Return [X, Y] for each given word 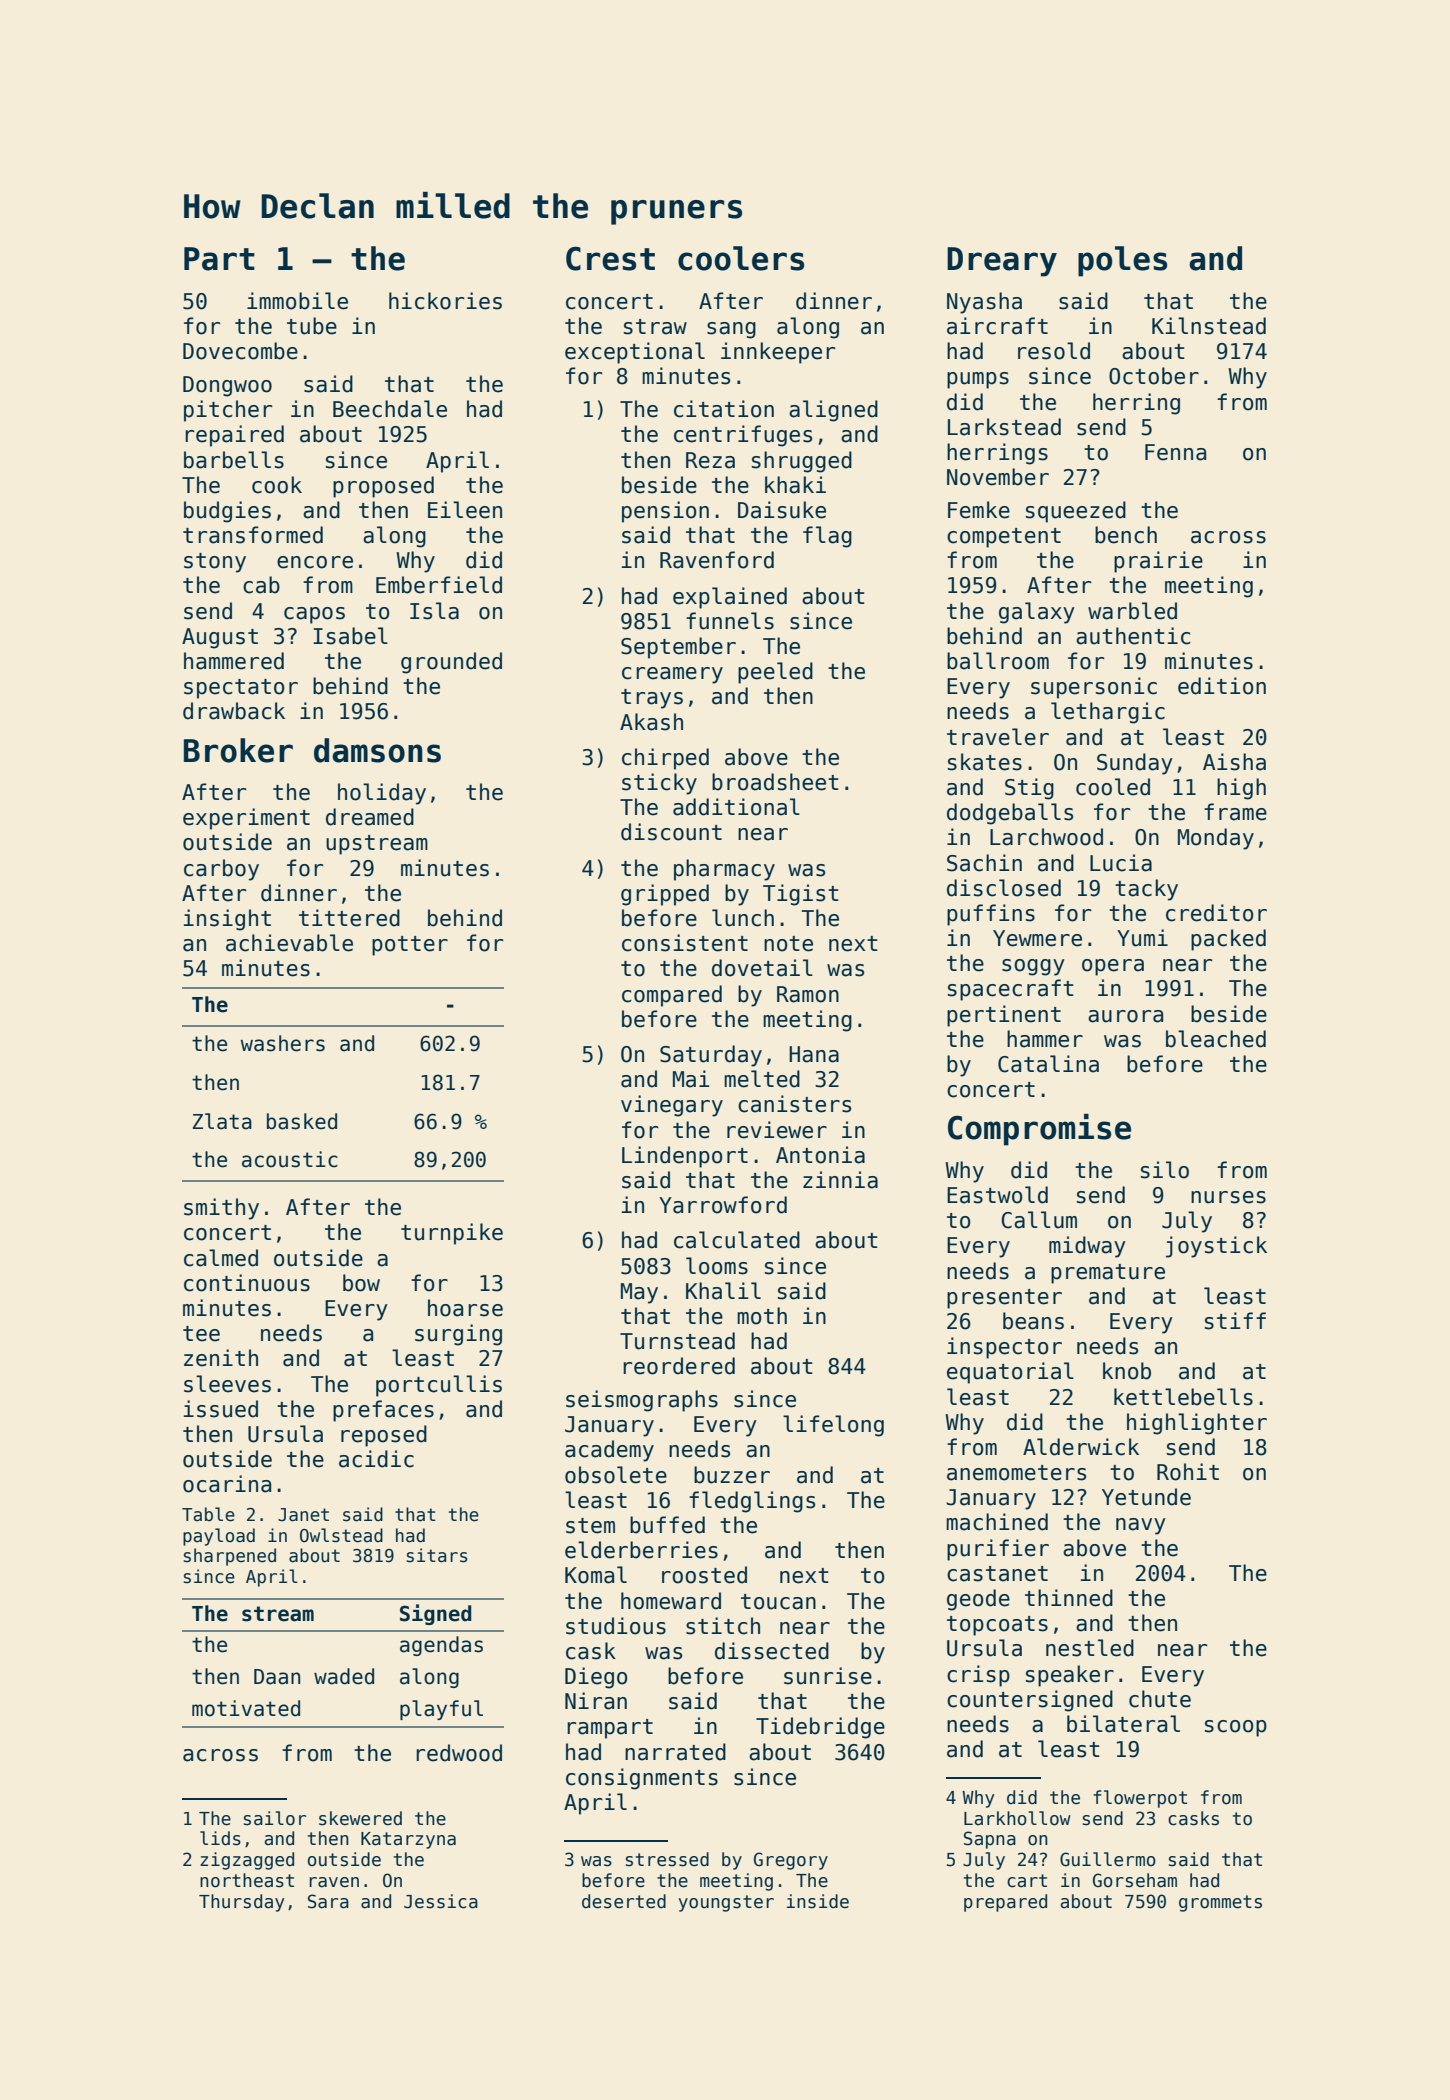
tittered [349, 918]
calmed [221, 1258]
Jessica [441, 1901]
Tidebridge [820, 1728]
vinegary [672, 1106]
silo [1165, 1170]
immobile [297, 301]
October [1154, 376]
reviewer [777, 1130]
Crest [610, 258]
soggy [1033, 967]
